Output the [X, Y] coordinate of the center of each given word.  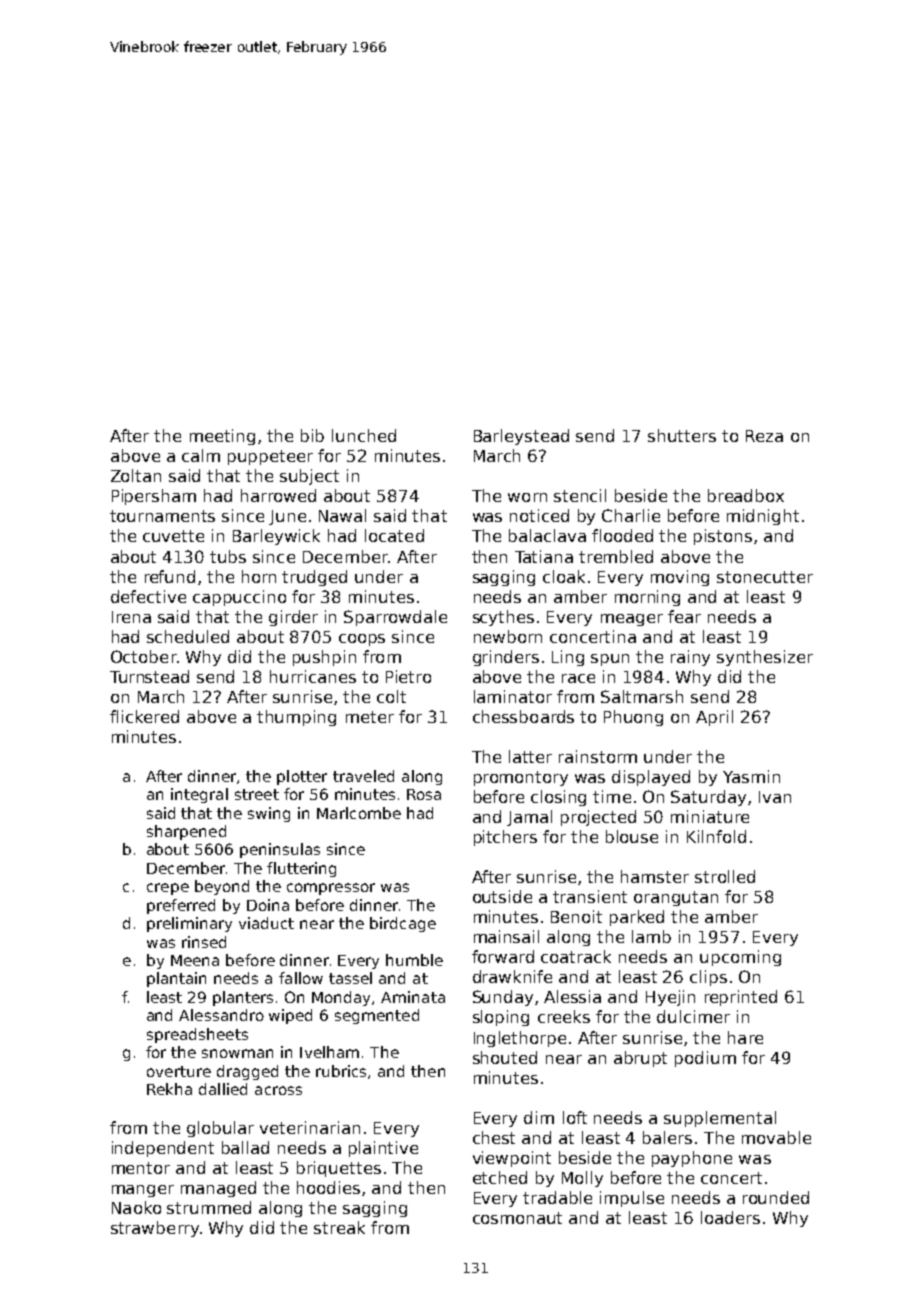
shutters [682, 435]
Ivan [775, 797]
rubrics [341, 1071]
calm [201, 455]
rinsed [204, 942]
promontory [521, 778]
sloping [501, 1018]
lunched [364, 435]
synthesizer [765, 658]
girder [293, 618]
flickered [144, 716]
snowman [237, 1053]
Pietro [408, 676]
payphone [692, 1159]
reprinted [741, 998]
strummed [209, 1207]
